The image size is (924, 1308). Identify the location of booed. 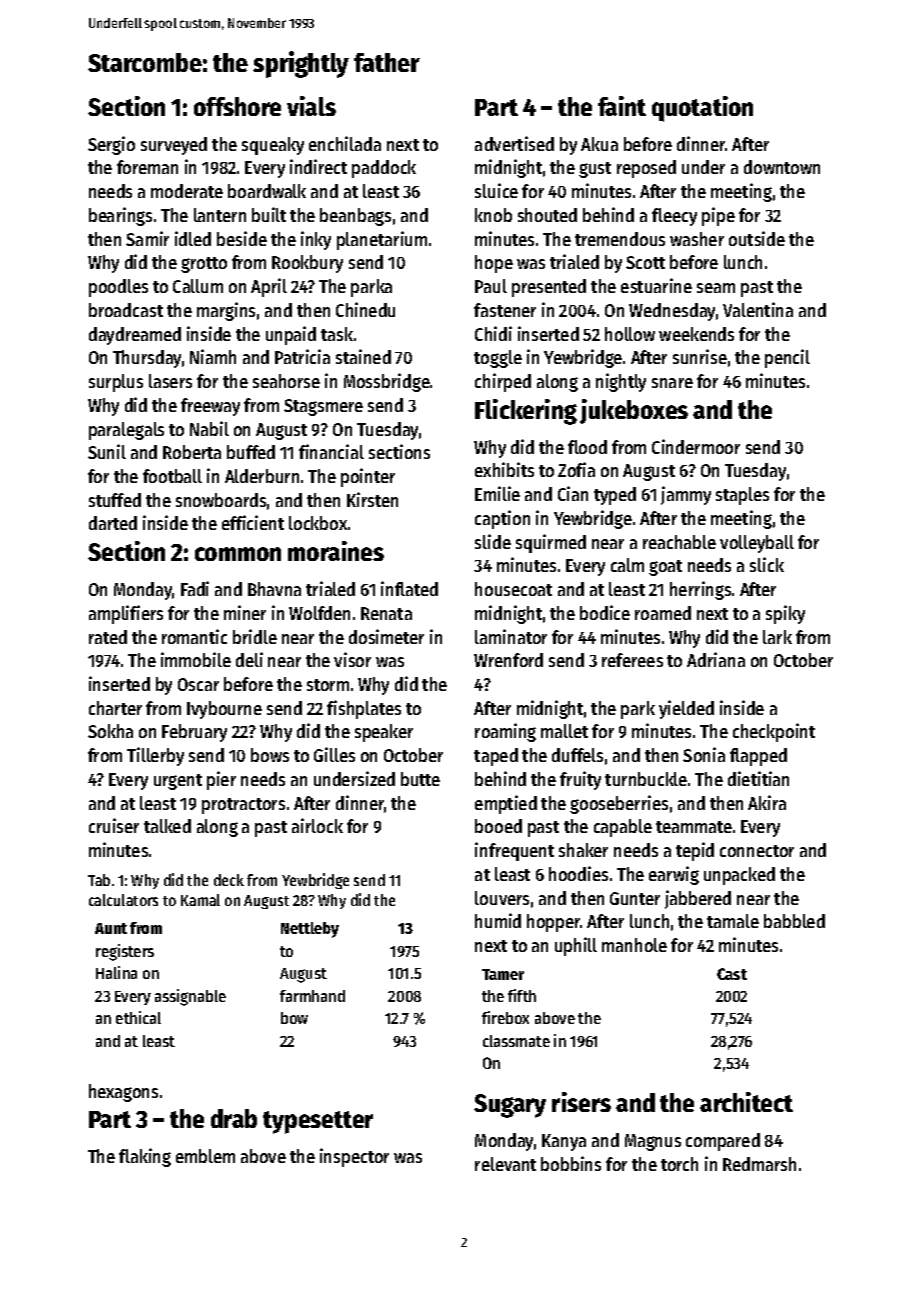
(498, 826).
